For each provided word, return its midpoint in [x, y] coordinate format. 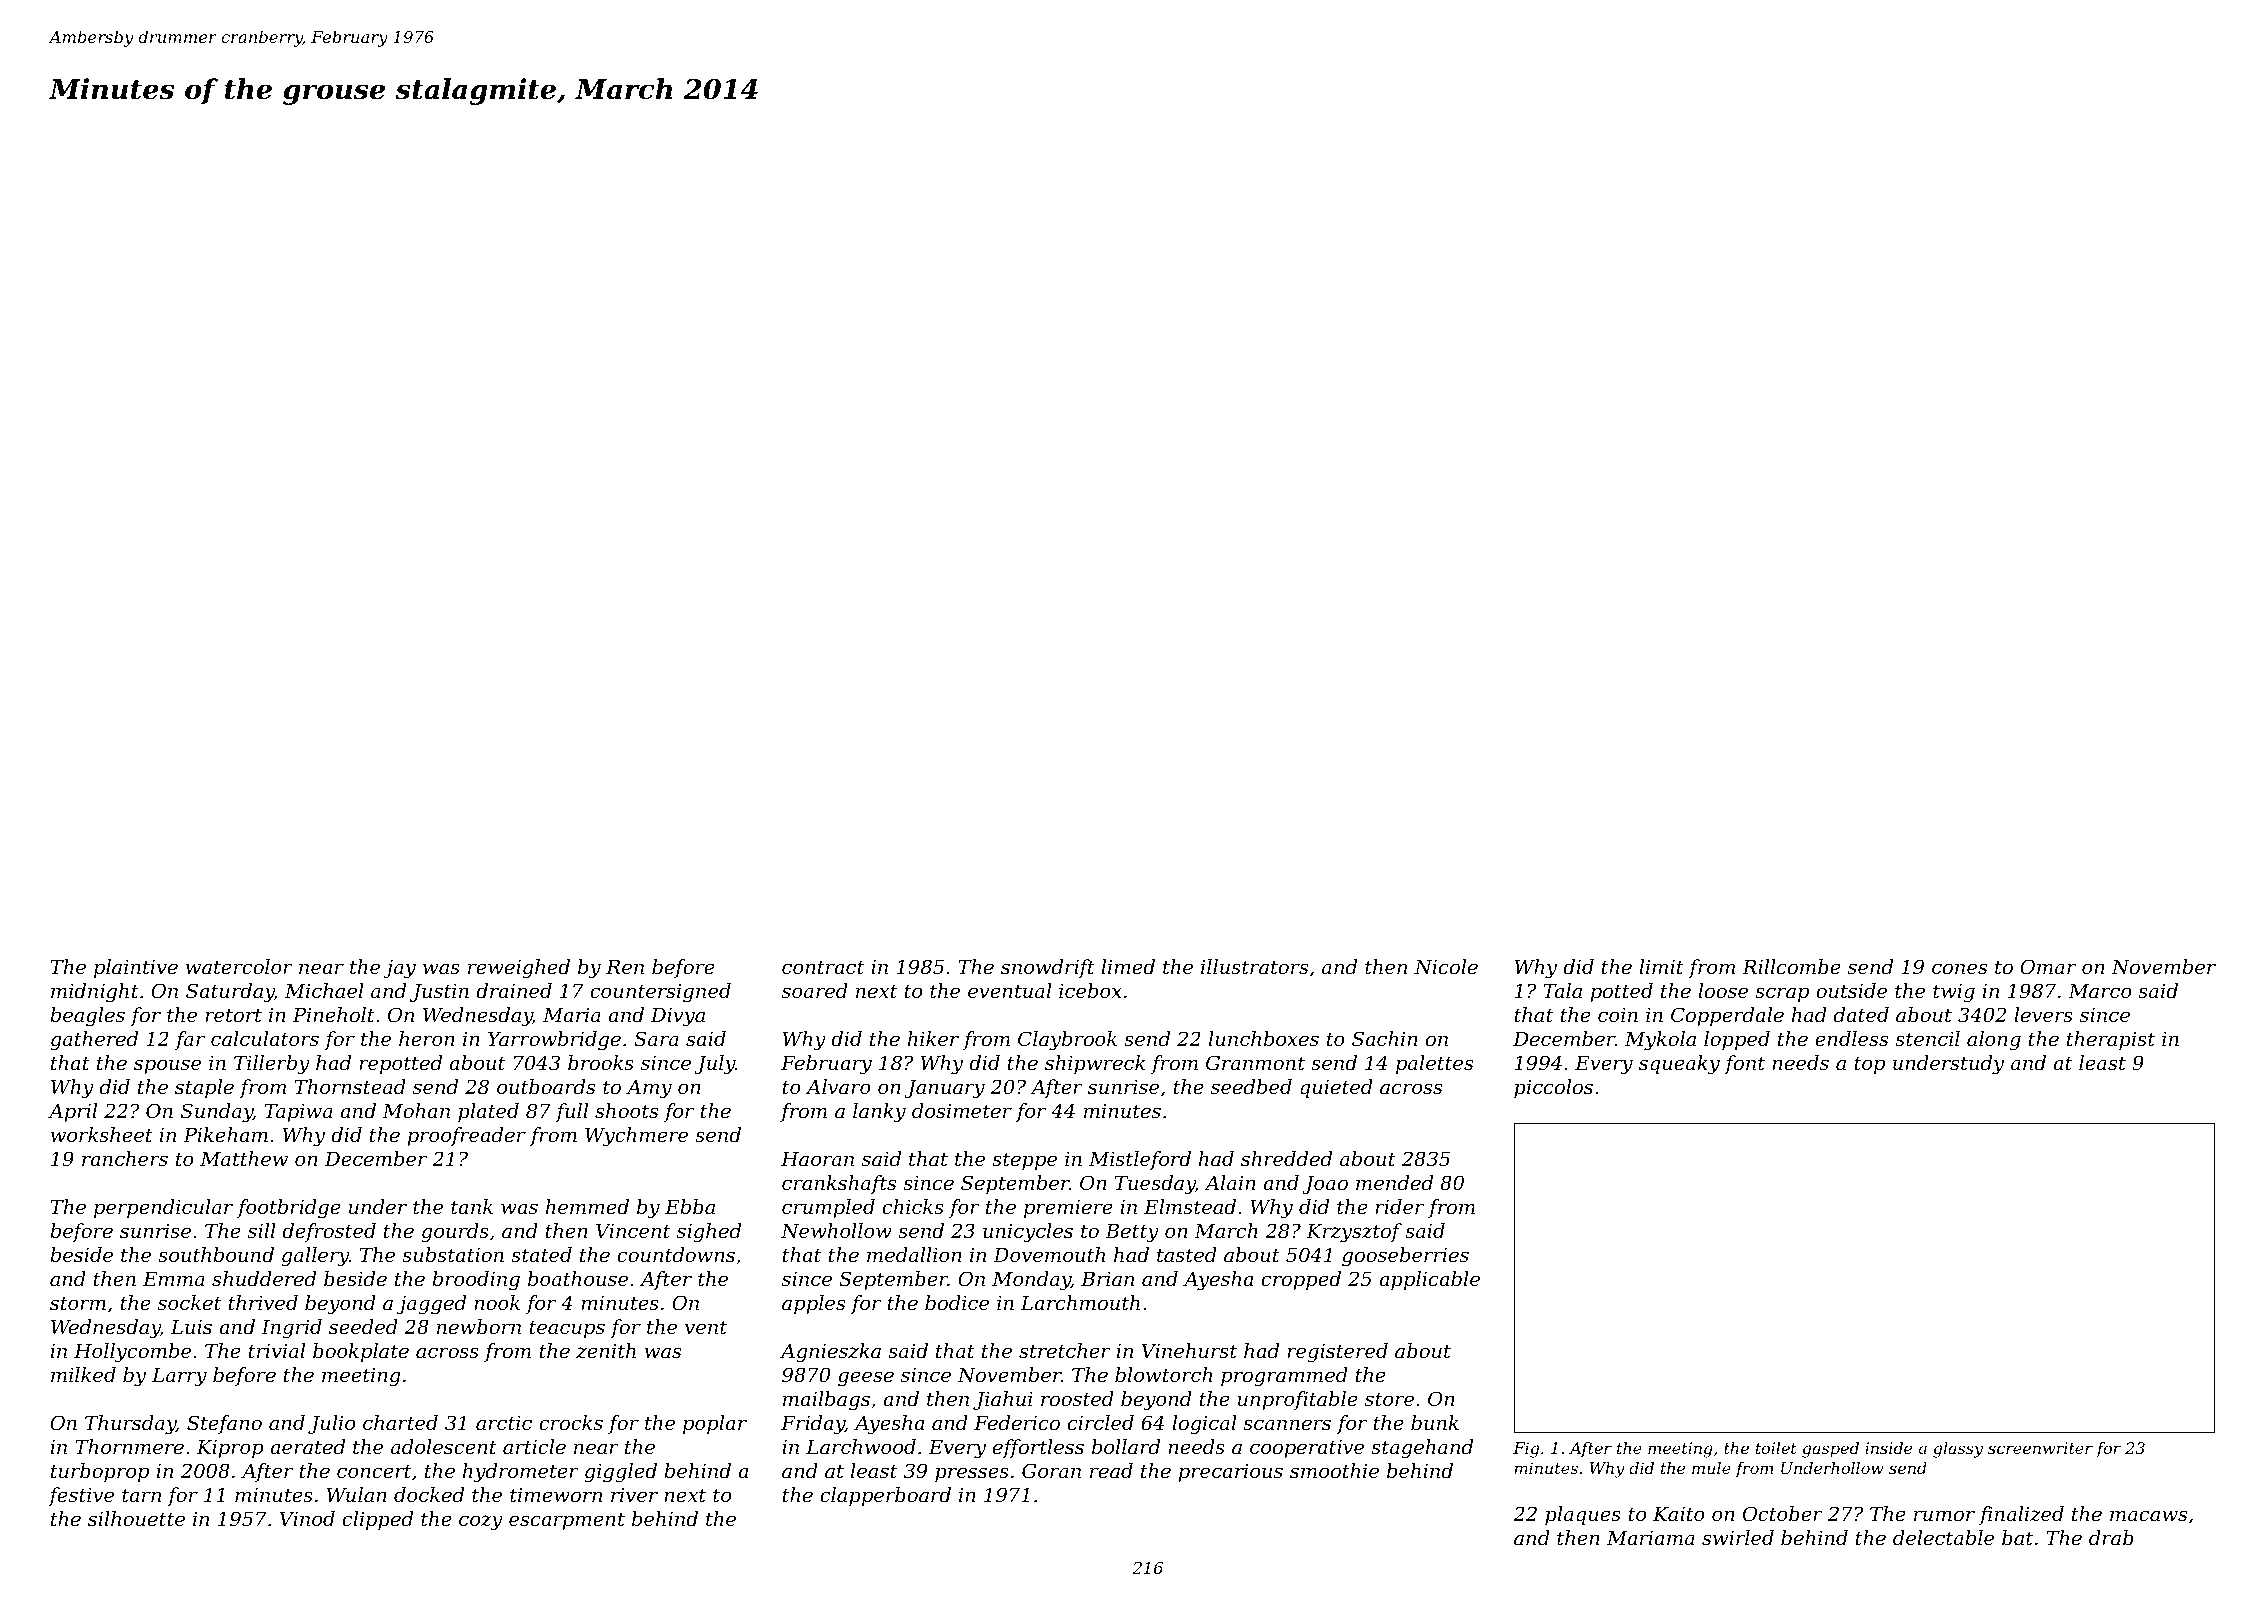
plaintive [136, 968]
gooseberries [1405, 1257]
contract [823, 967]
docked [429, 1495]
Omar [2048, 967]
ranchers [125, 1159]
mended [1394, 1183]
